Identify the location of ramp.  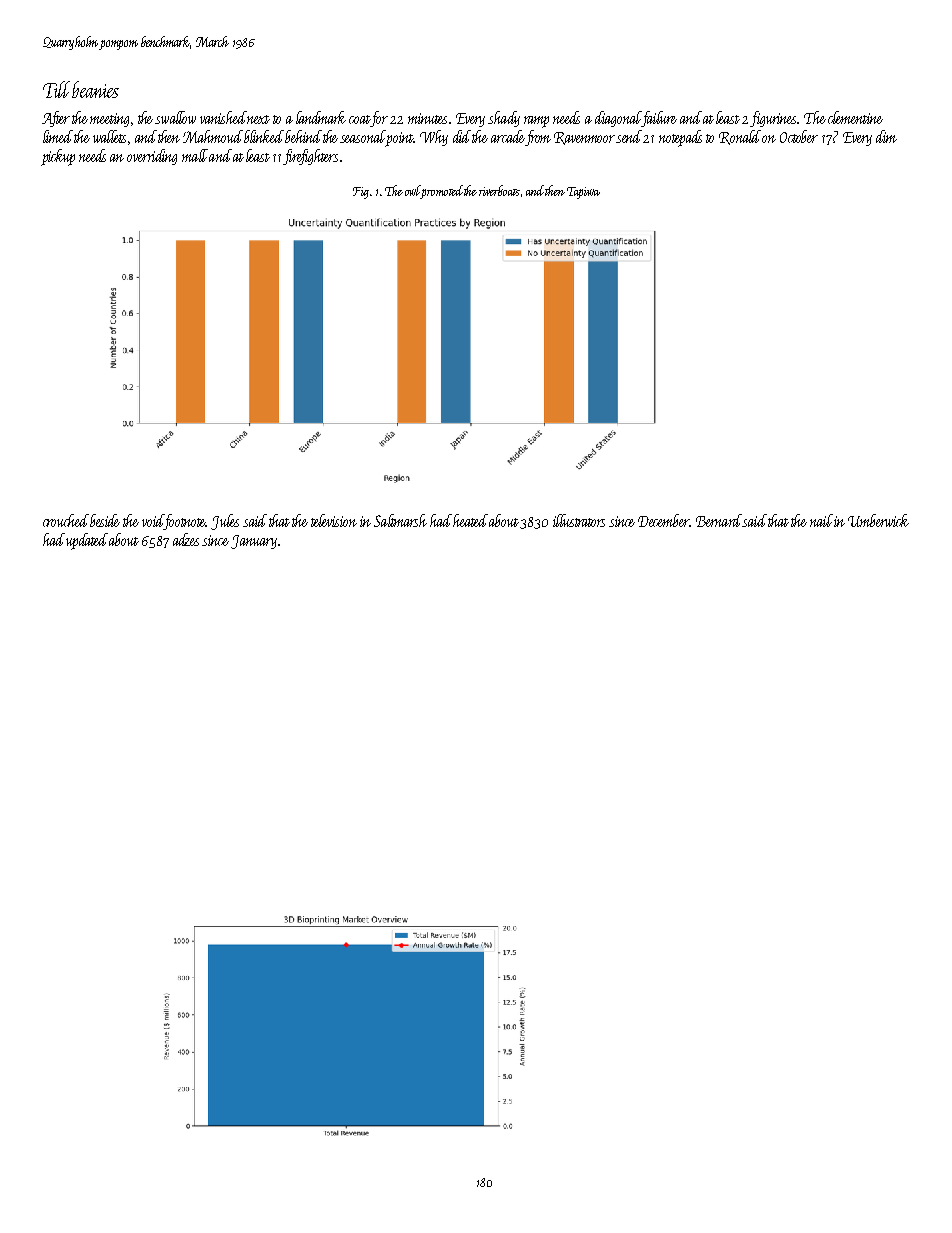
(536, 122).
